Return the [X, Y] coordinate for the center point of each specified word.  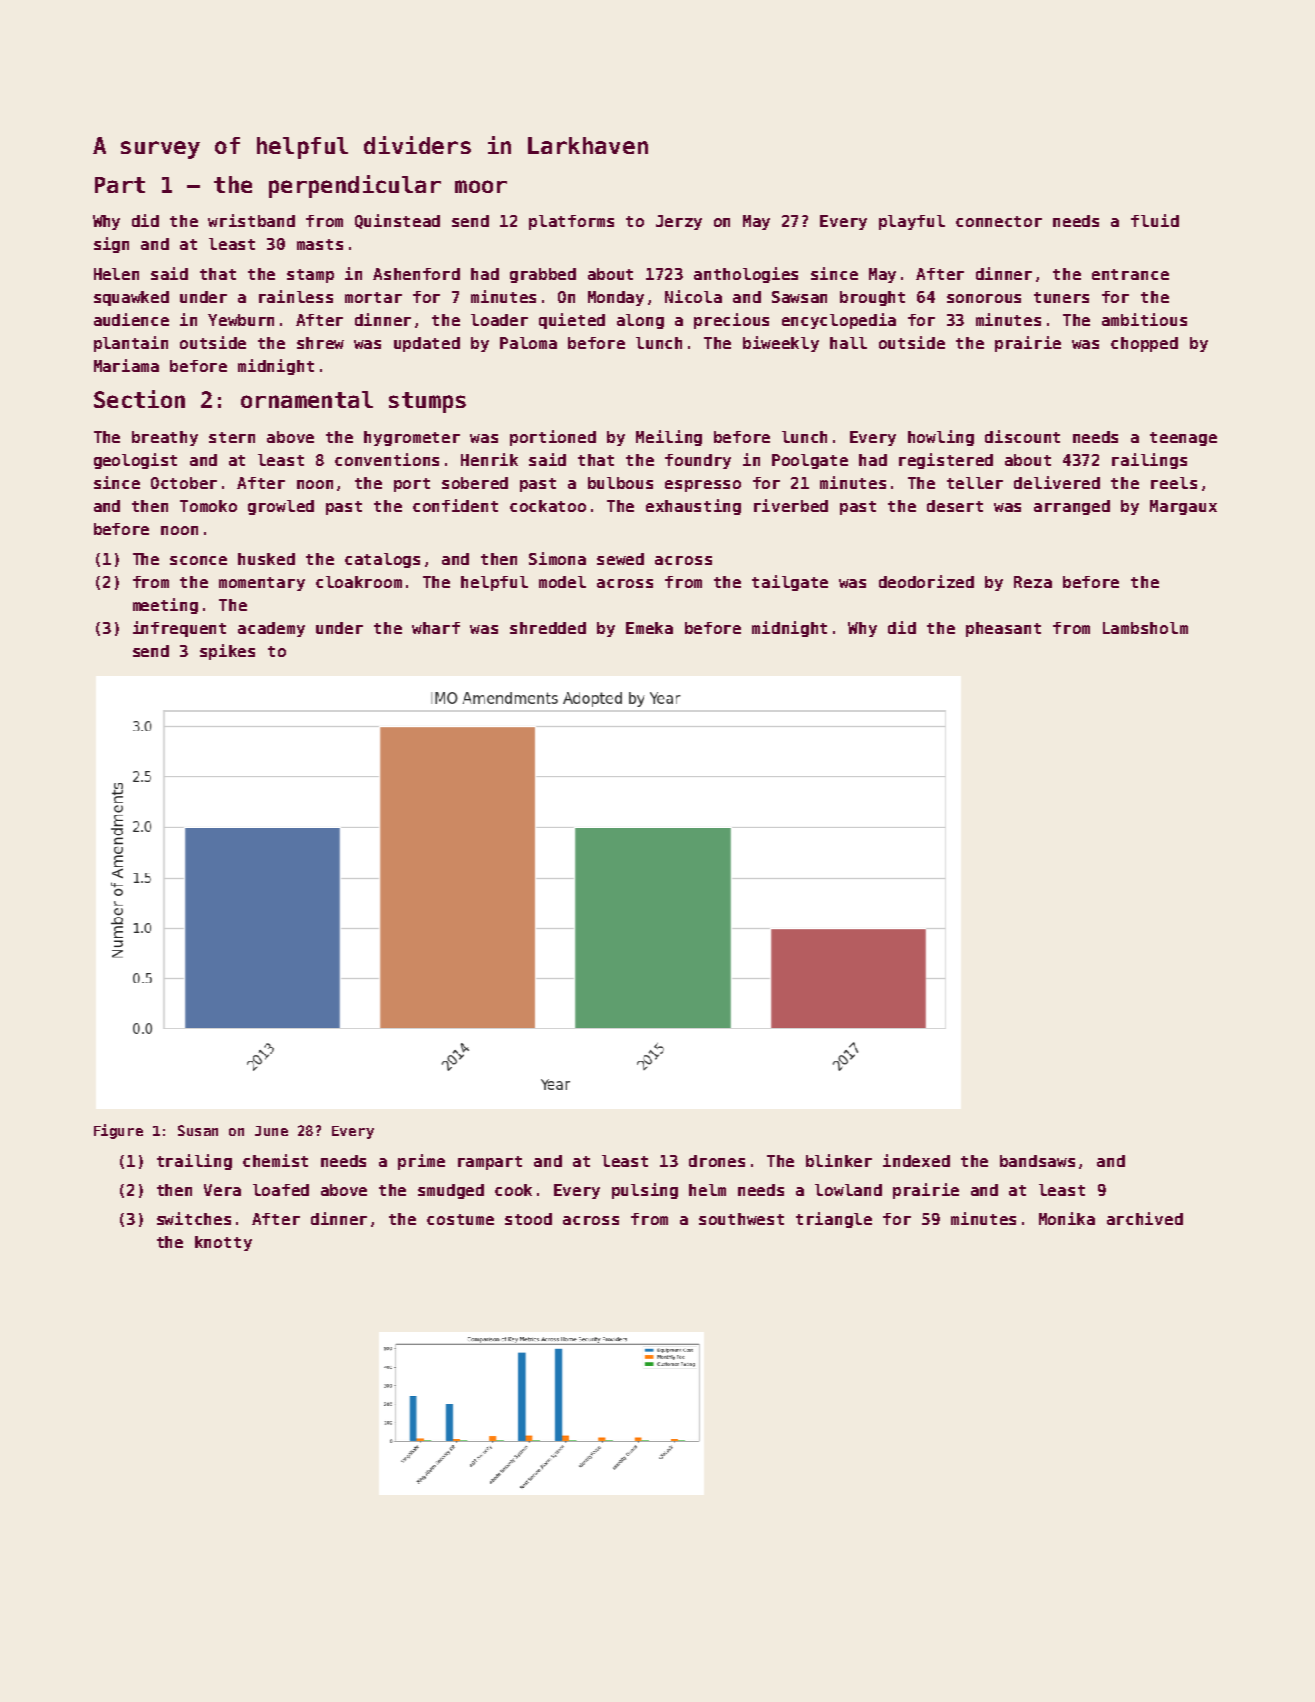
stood [528, 1219]
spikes [227, 652]
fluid [1155, 220]
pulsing [645, 1191]
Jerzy [679, 222]
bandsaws [1037, 1161]
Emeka [649, 628]
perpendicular [355, 186]
